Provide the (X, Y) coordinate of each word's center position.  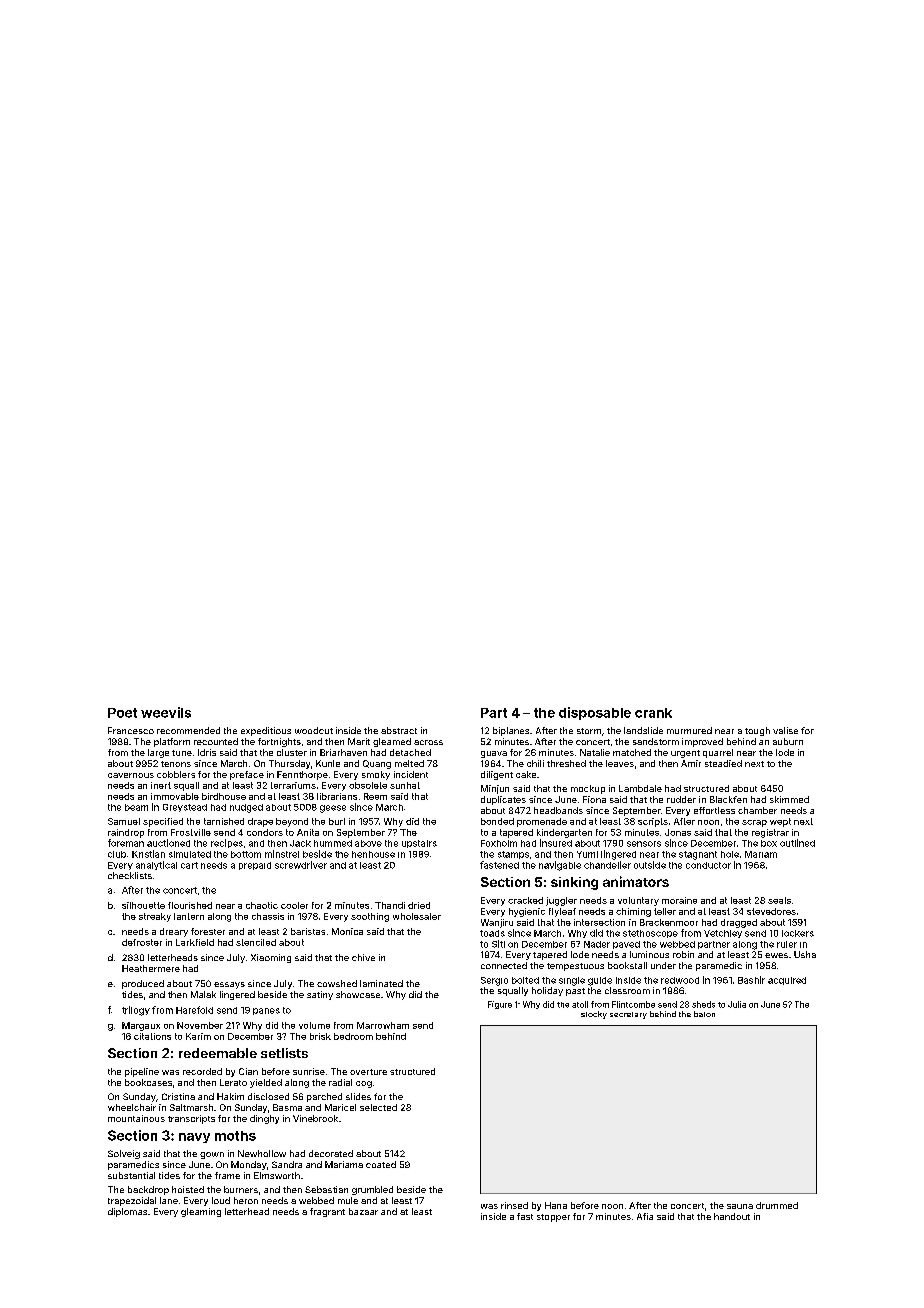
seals (779, 900)
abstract (399, 730)
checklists (130, 875)
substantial (131, 1175)
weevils (166, 712)
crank (653, 713)
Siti (498, 944)
